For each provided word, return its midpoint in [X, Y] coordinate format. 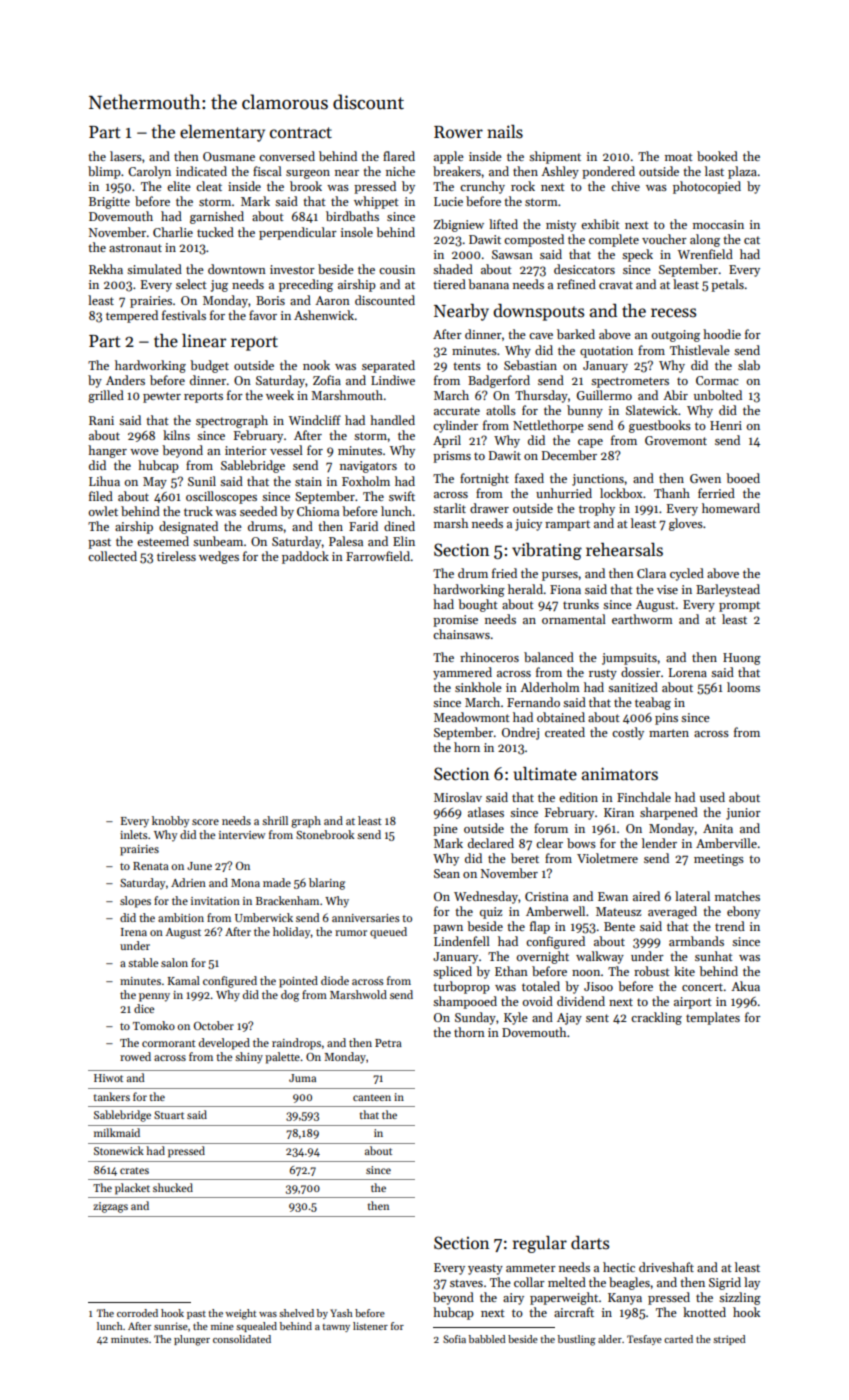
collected [112, 556]
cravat [616, 285]
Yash [341, 1313]
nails [505, 132]
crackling [656, 1018]
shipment [555, 157]
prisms [452, 457]
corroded [137, 1313]
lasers [126, 156]
